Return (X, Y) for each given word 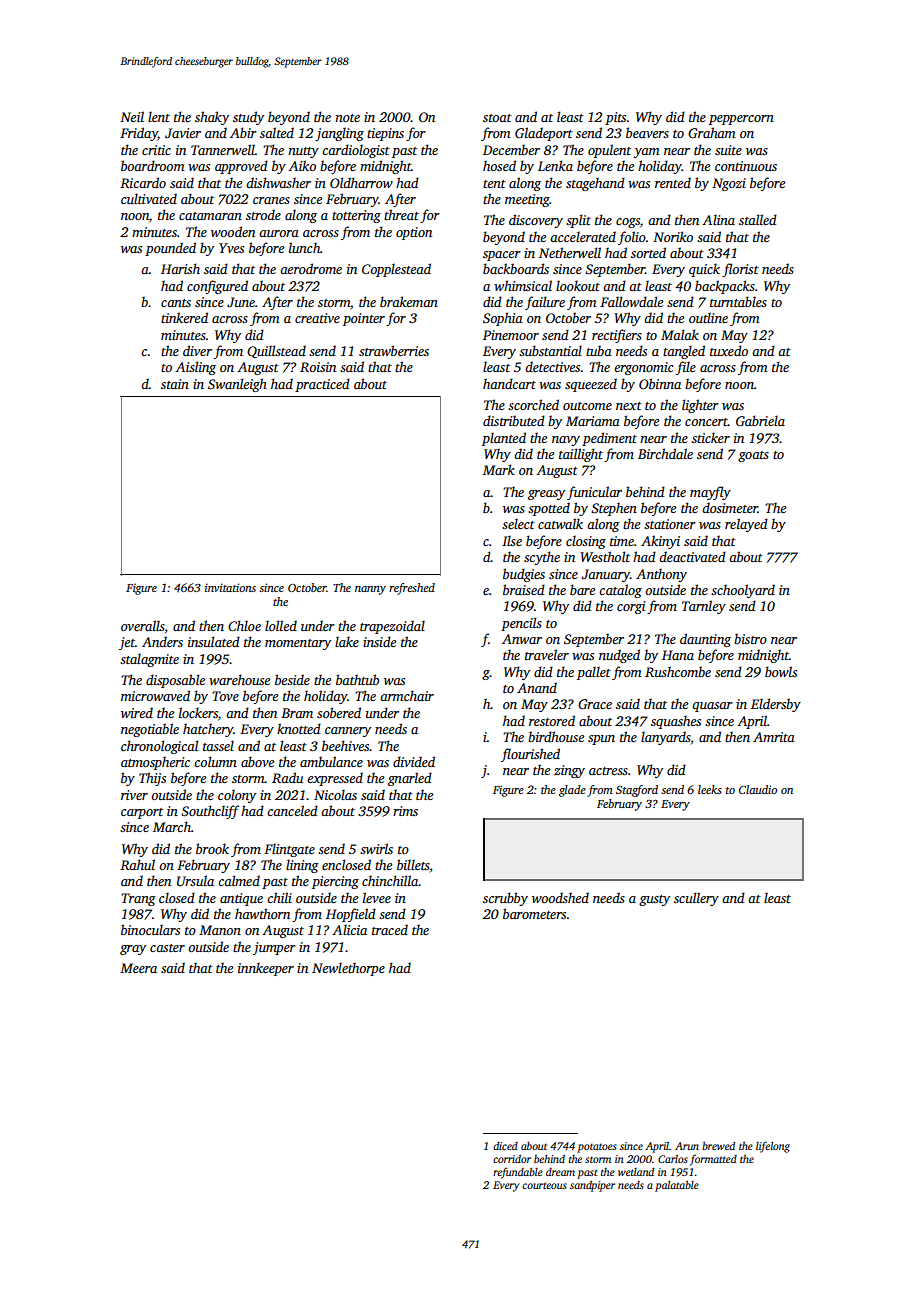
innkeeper (266, 969)
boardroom (153, 165)
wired (137, 712)
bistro (750, 638)
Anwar (522, 639)
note (347, 118)
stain (175, 384)
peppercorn (741, 120)
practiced (322, 385)
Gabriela (760, 420)
